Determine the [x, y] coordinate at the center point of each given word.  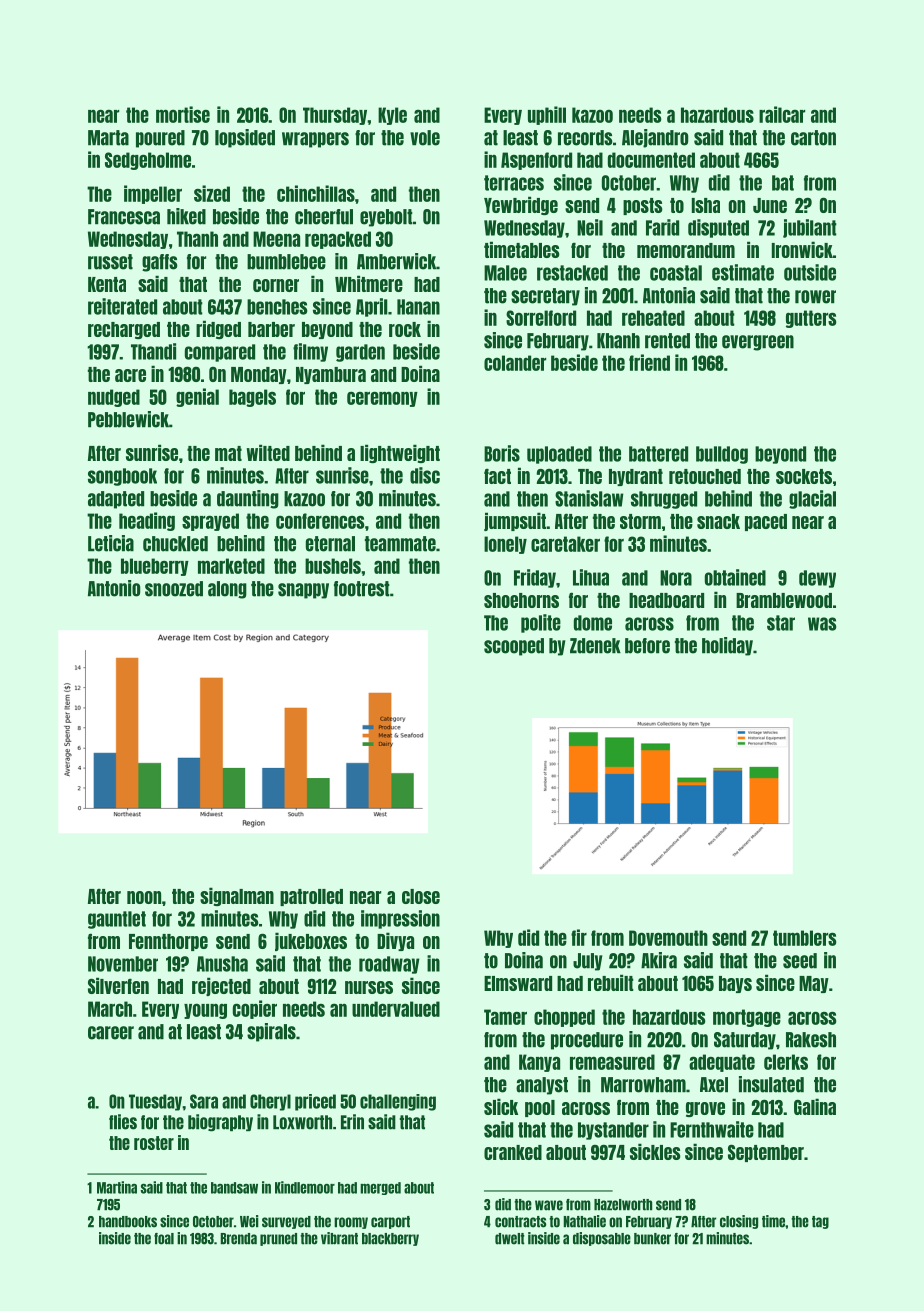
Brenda [238, 1239]
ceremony [382, 399]
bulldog [722, 455]
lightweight [400, 453]
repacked [338, 240]
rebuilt [611, 982]
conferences [320, 521]
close [421, 896]
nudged [114, 398]
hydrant [636, 477]
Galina [815, 1106]
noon [144, 897]
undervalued [396, 1009]
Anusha [222, 964]
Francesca [124, 217]
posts [643, 206]
